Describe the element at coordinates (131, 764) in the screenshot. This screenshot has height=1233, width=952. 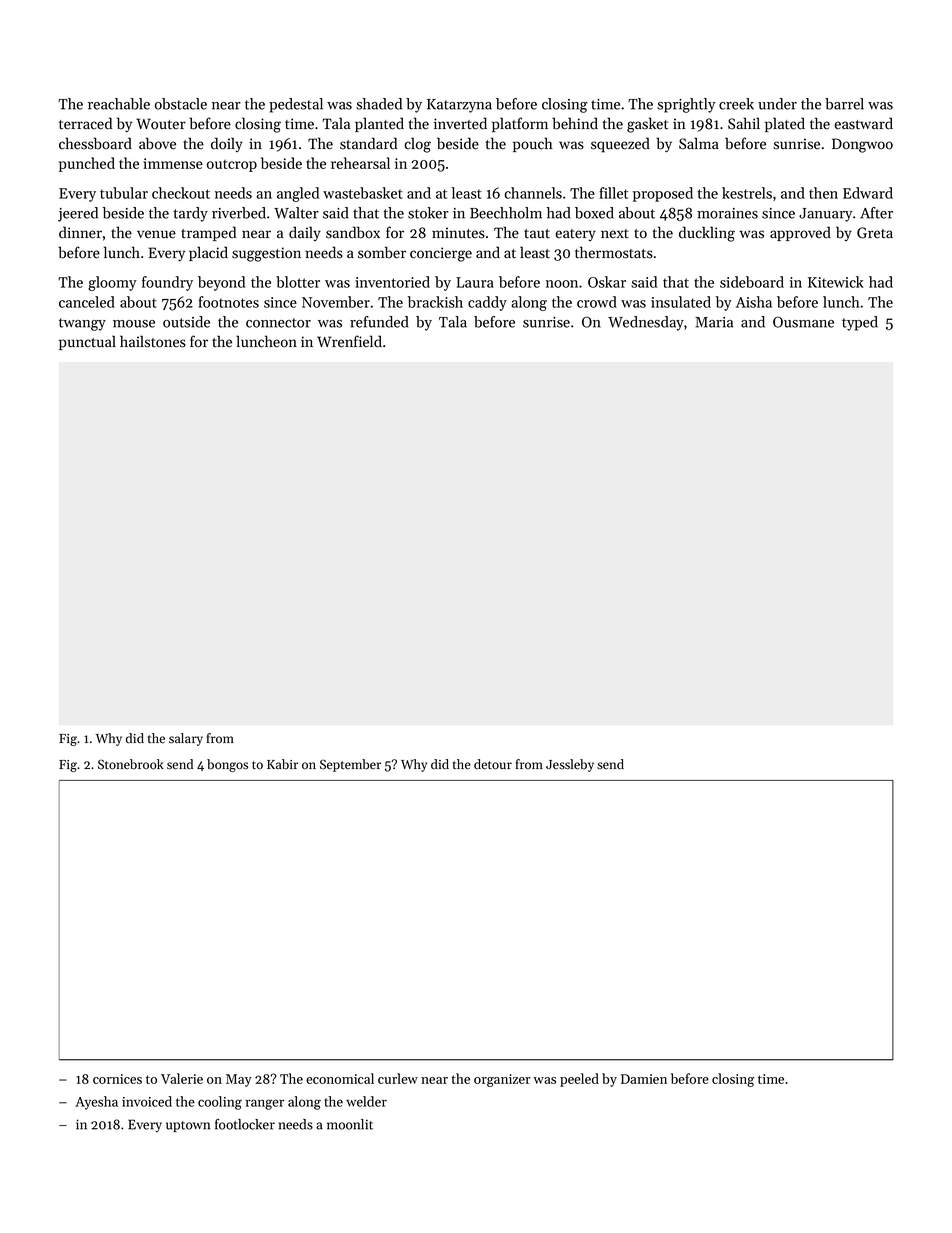
I see `Stonebrook` at that location.
